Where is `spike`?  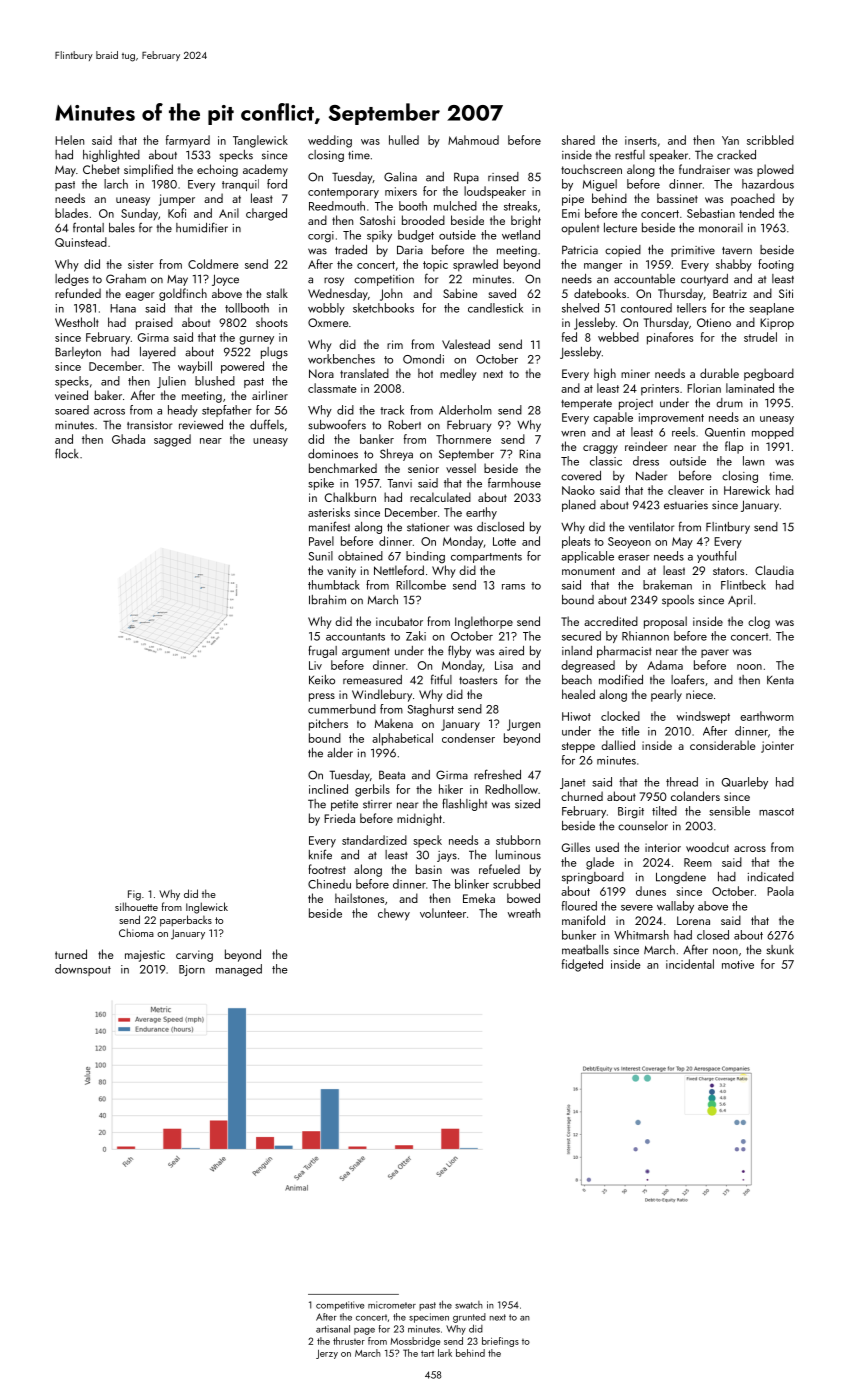 spike is located at coordinates (321, 484).
